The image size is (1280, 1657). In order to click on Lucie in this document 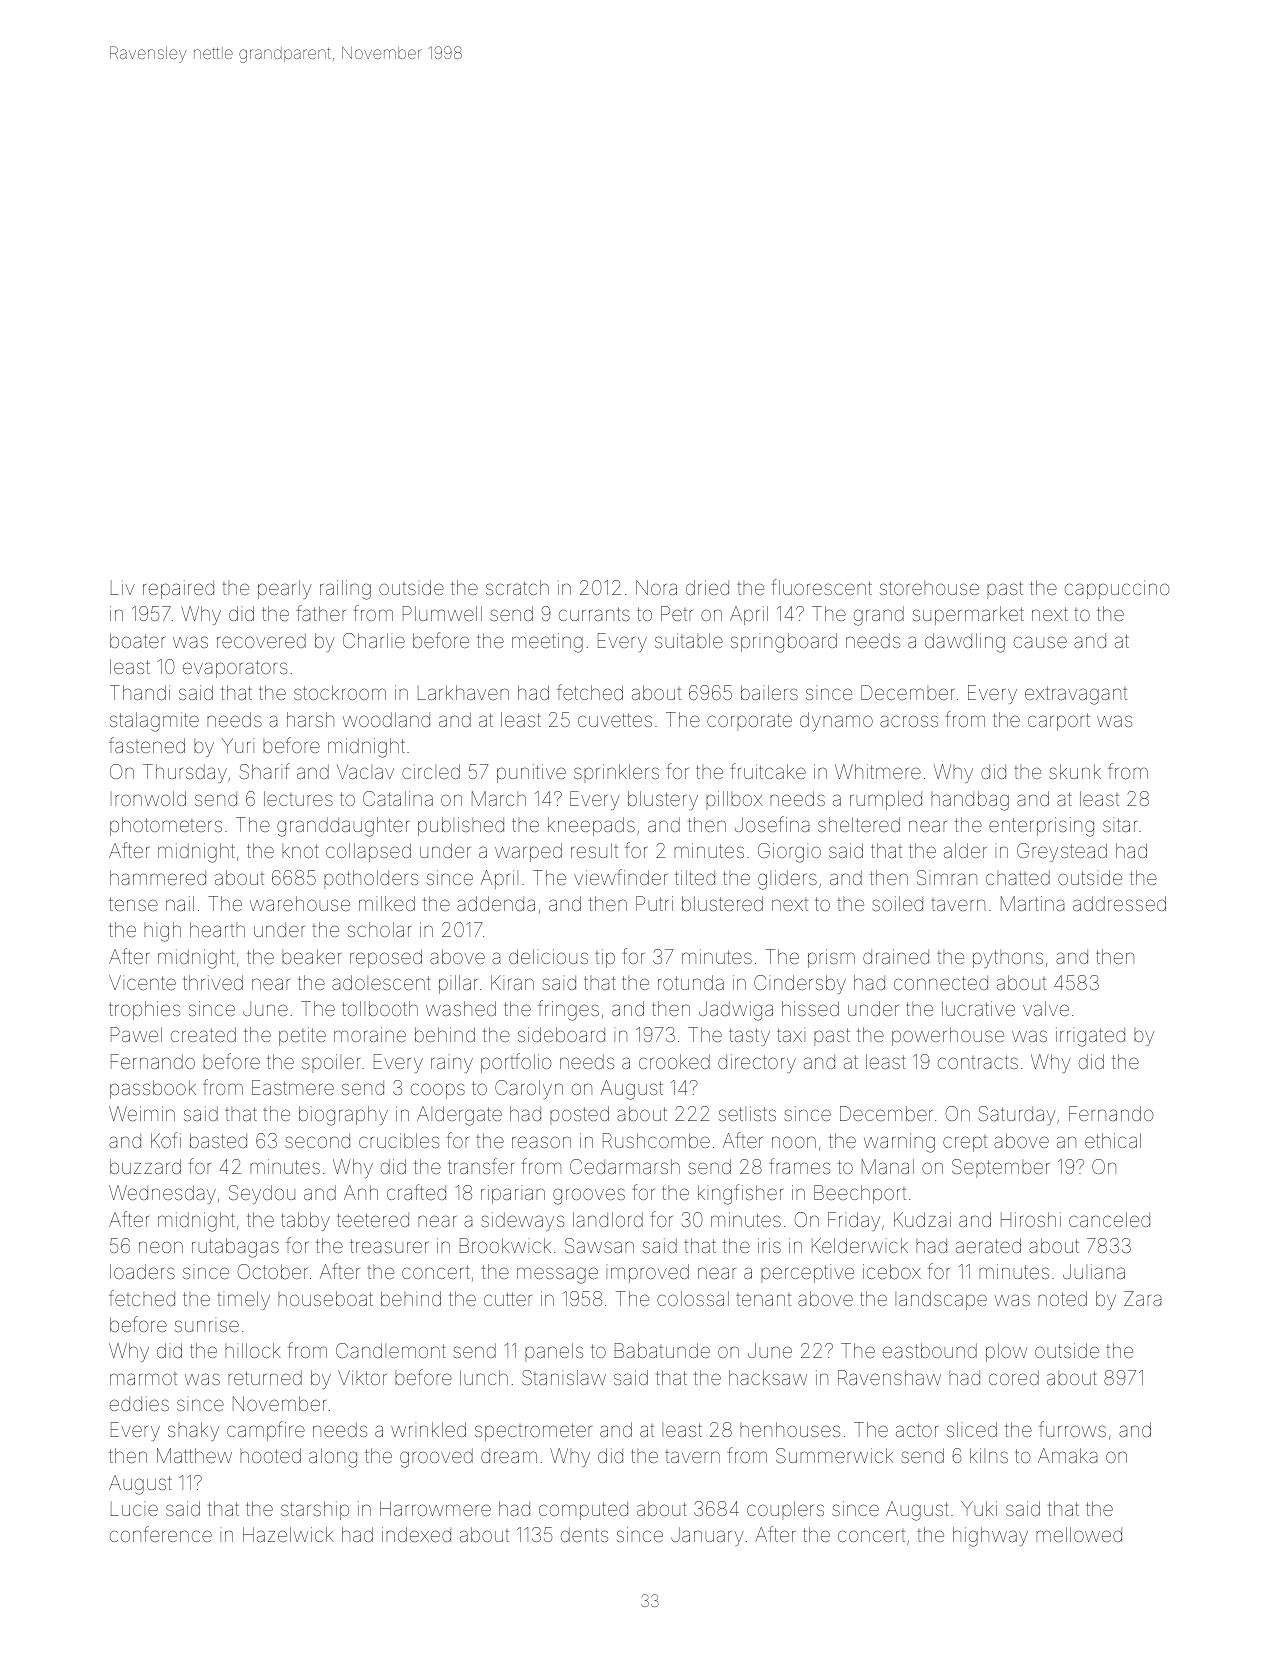, I will do `click(134, 1508)`.
